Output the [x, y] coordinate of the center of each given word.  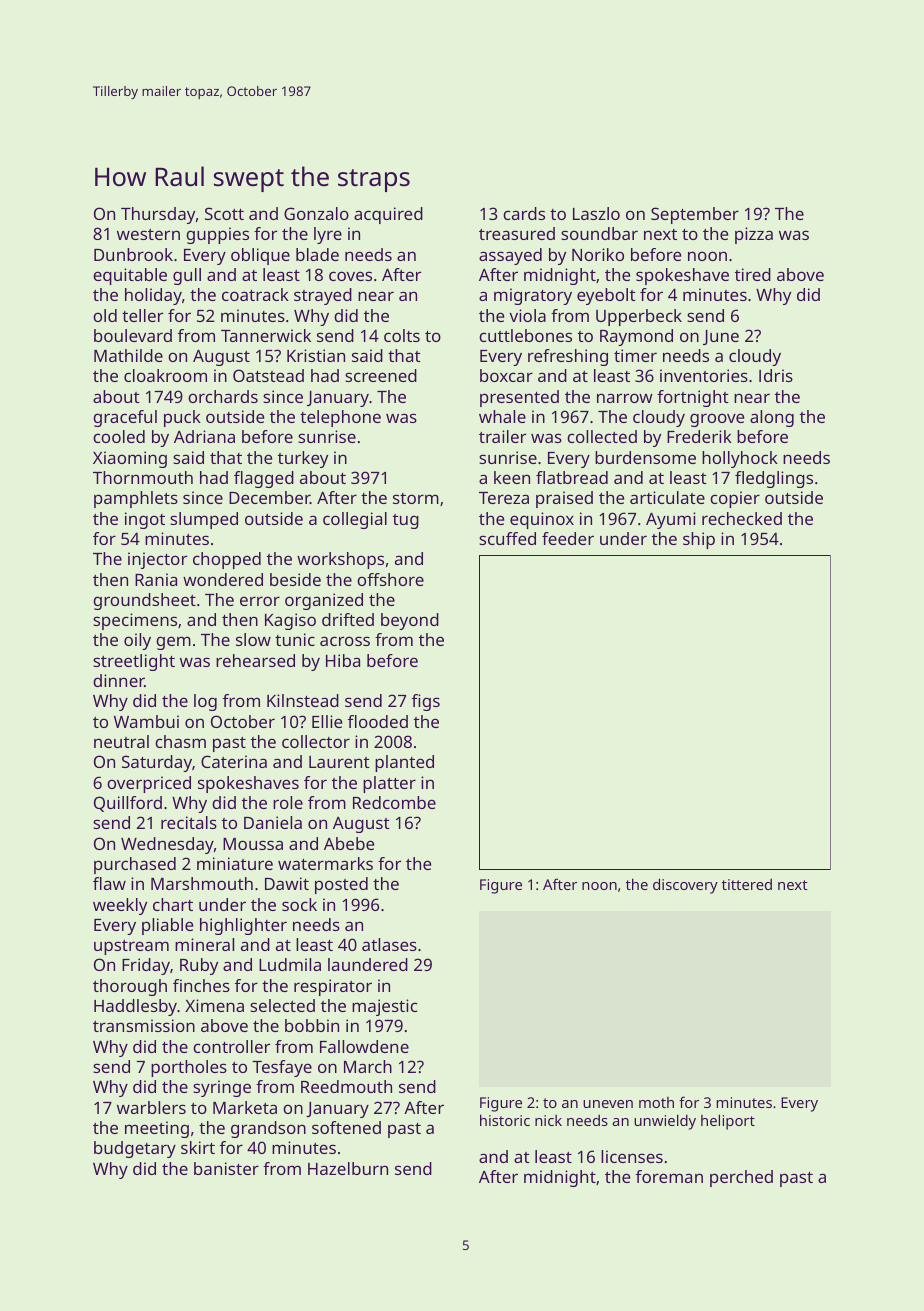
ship [699, 540]
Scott [224, 213]
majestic [384, 1007]
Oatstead [268, 375]
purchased [135, 865]
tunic [295, 639]
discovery [685, 886]
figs [426, 702]
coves [350, 276]
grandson [268, 1129]
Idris [776, 375]
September [695, 215]
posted [341, 885]
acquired [388, 215]
